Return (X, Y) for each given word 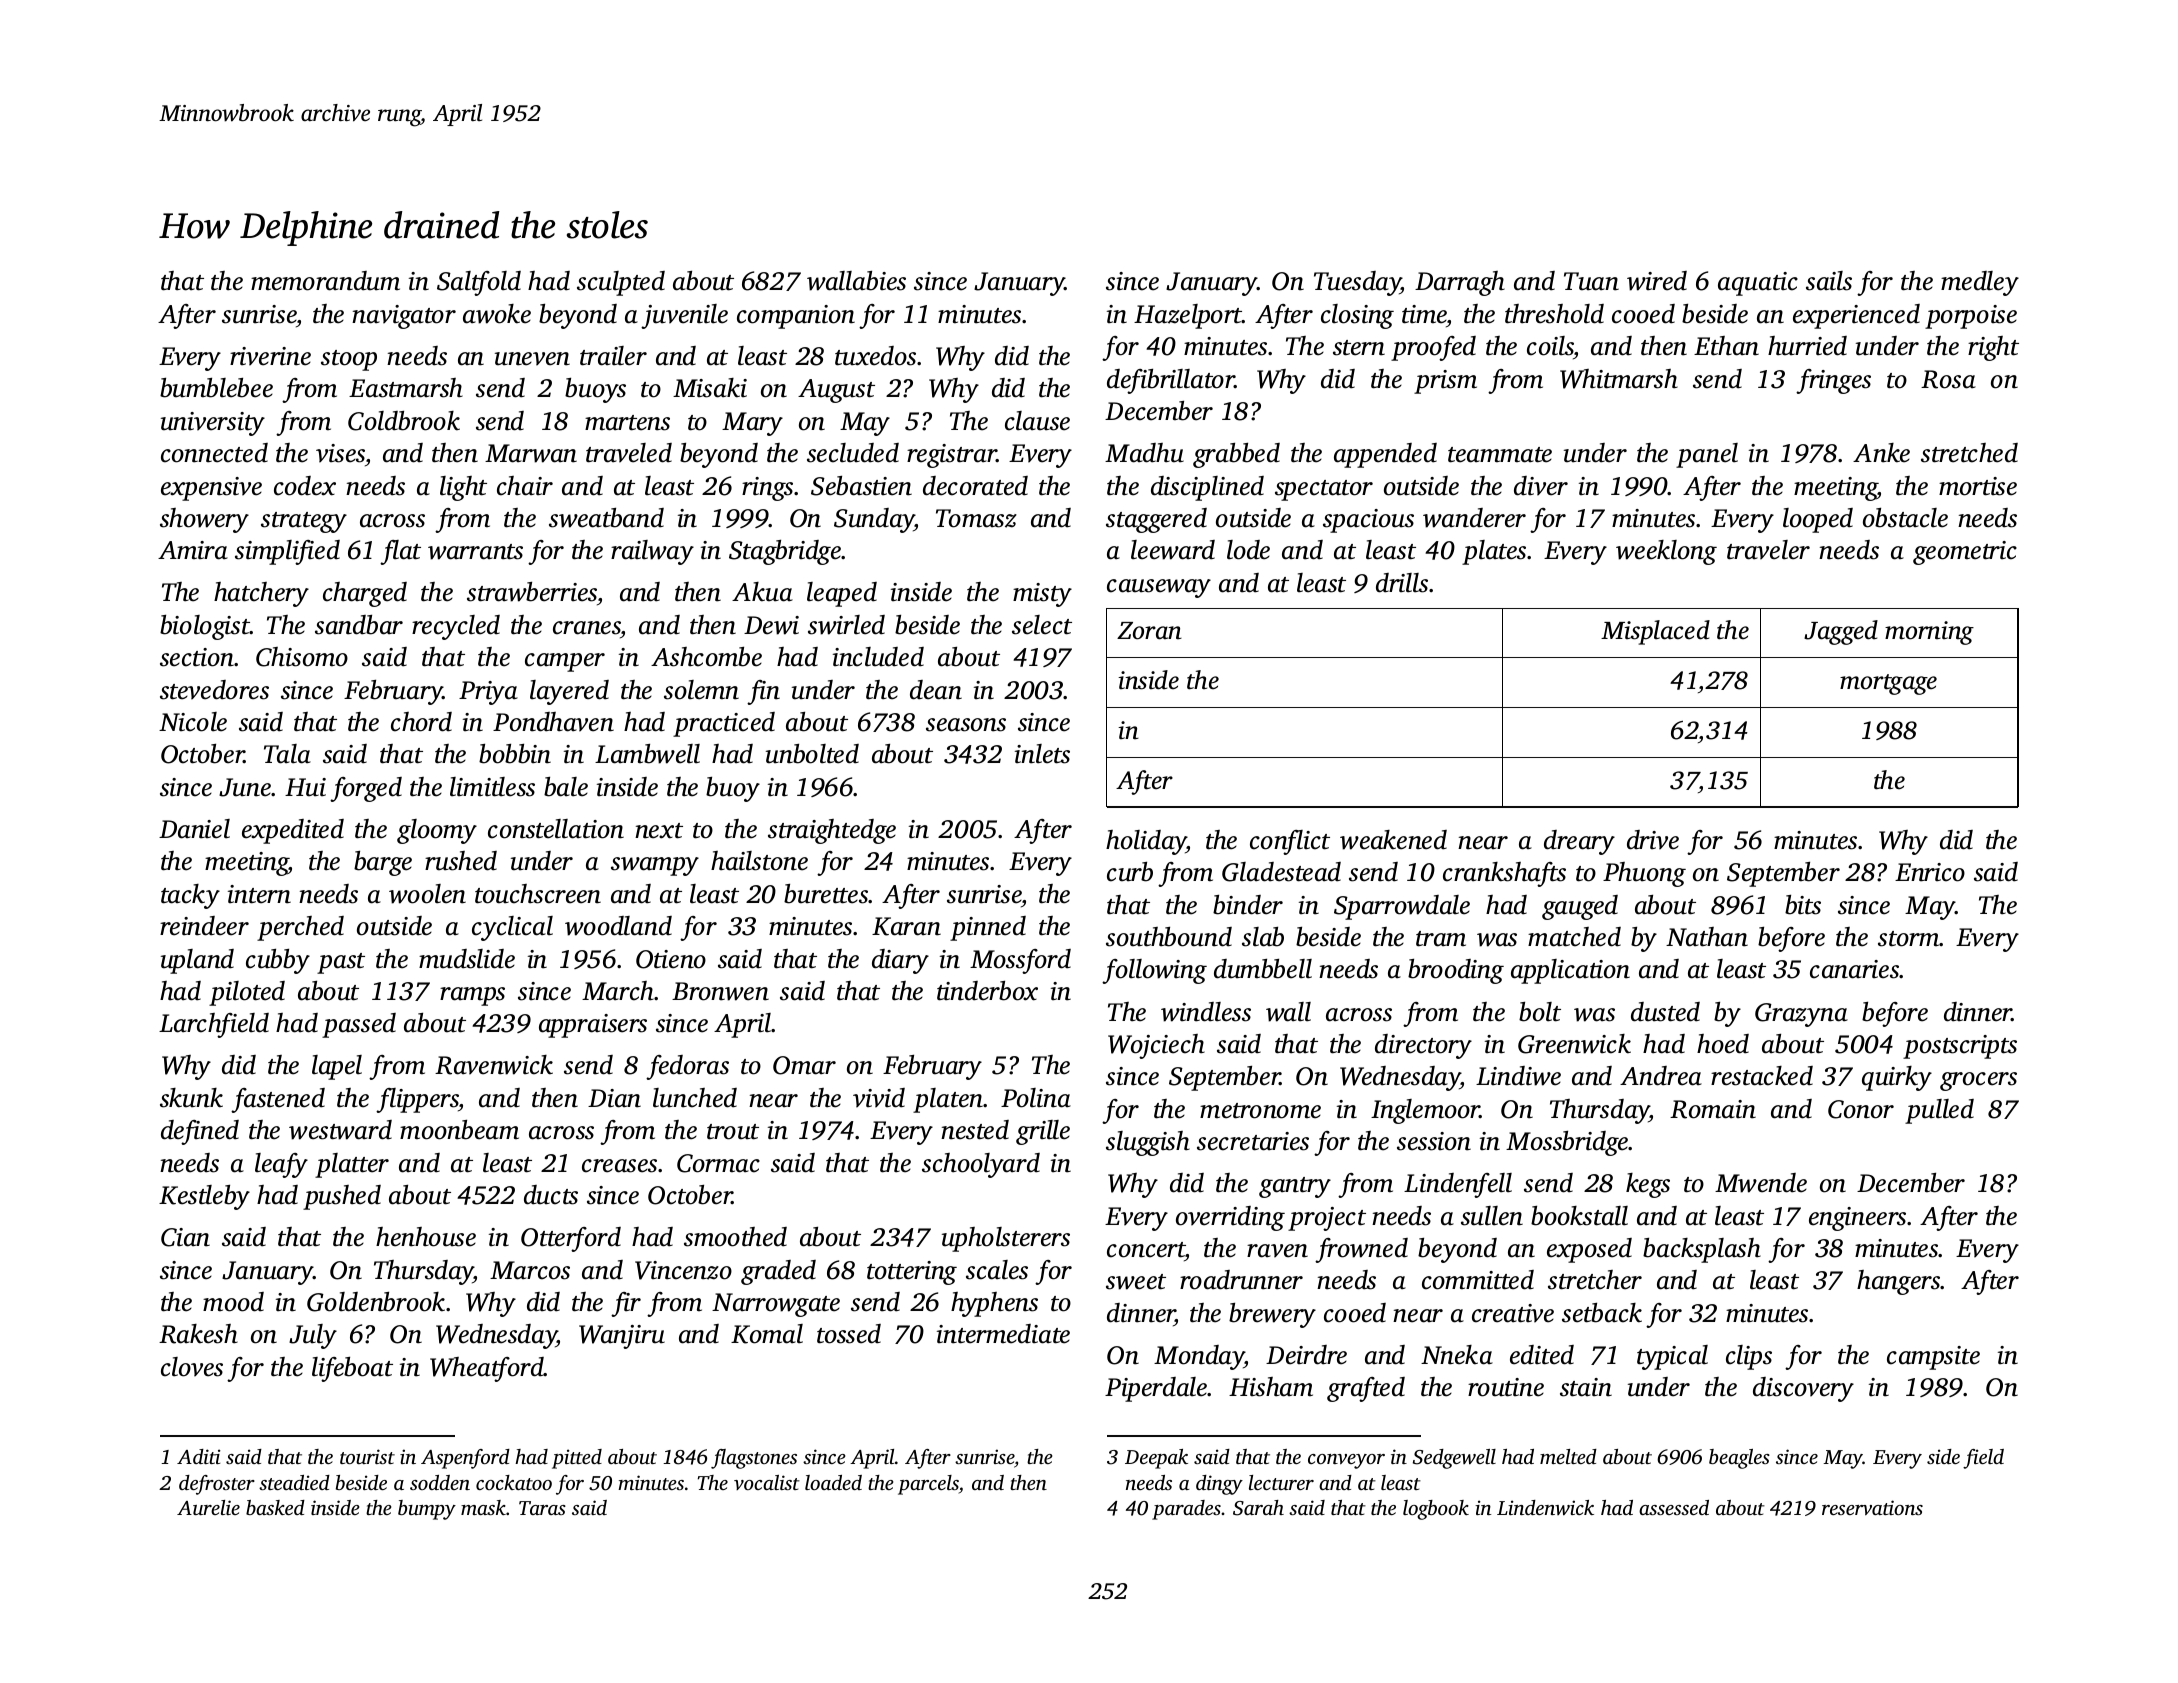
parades (1186, 1510)
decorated (975, 486)
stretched (1969, 453)
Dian (614, 1098)
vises (340, 453)
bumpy (427, 1510)
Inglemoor (1425, 1111)
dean (936, 690)
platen (948, 1100)
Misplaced (1655, 632)
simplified (287, 552)
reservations (1872, 1507)
